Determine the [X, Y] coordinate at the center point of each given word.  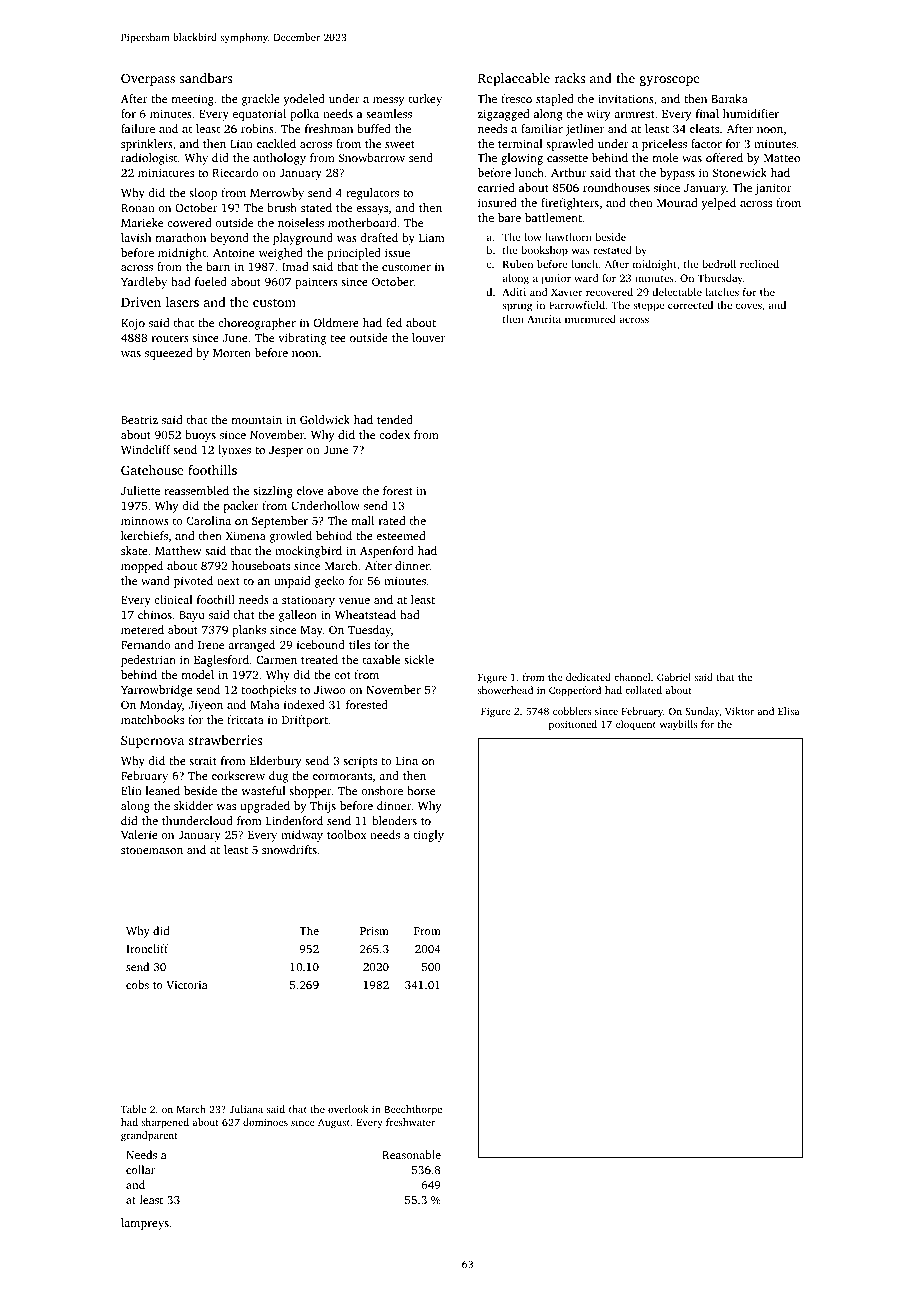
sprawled [570, 145]
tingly [429, 836]
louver [428, 337]
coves [749, 306]
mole [665, 157]
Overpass [148, 79]
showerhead [505, 690]
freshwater [410, 1122]
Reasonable [411, 1154]
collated [643, 690]
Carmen [276, 660]
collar [140, 1169]
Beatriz [139, 419]
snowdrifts [289, 849]
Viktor [739, 711]
